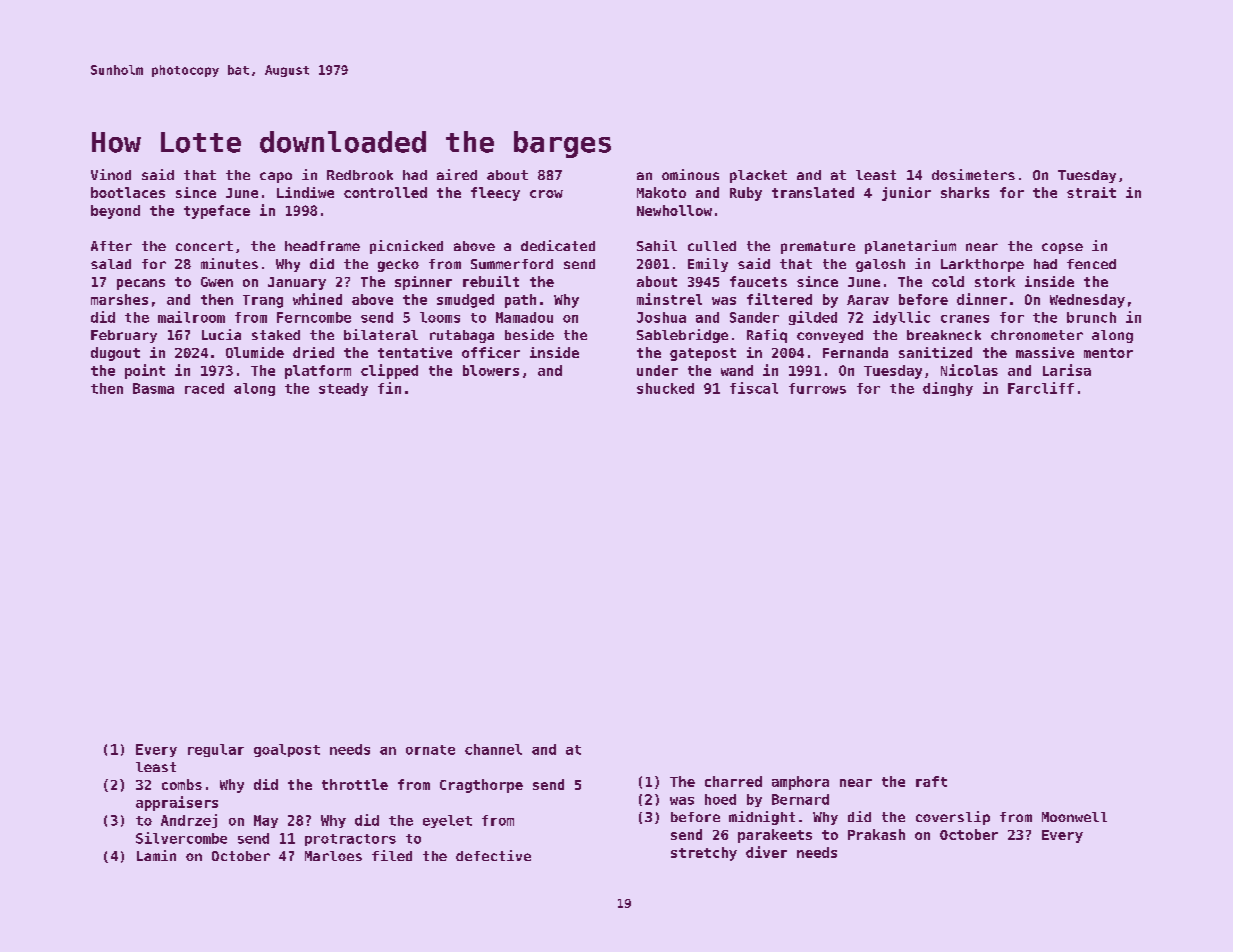  What do you see at coordinates (931, 781) in the document?
I see `raft` at bounding box center [931, 781].
